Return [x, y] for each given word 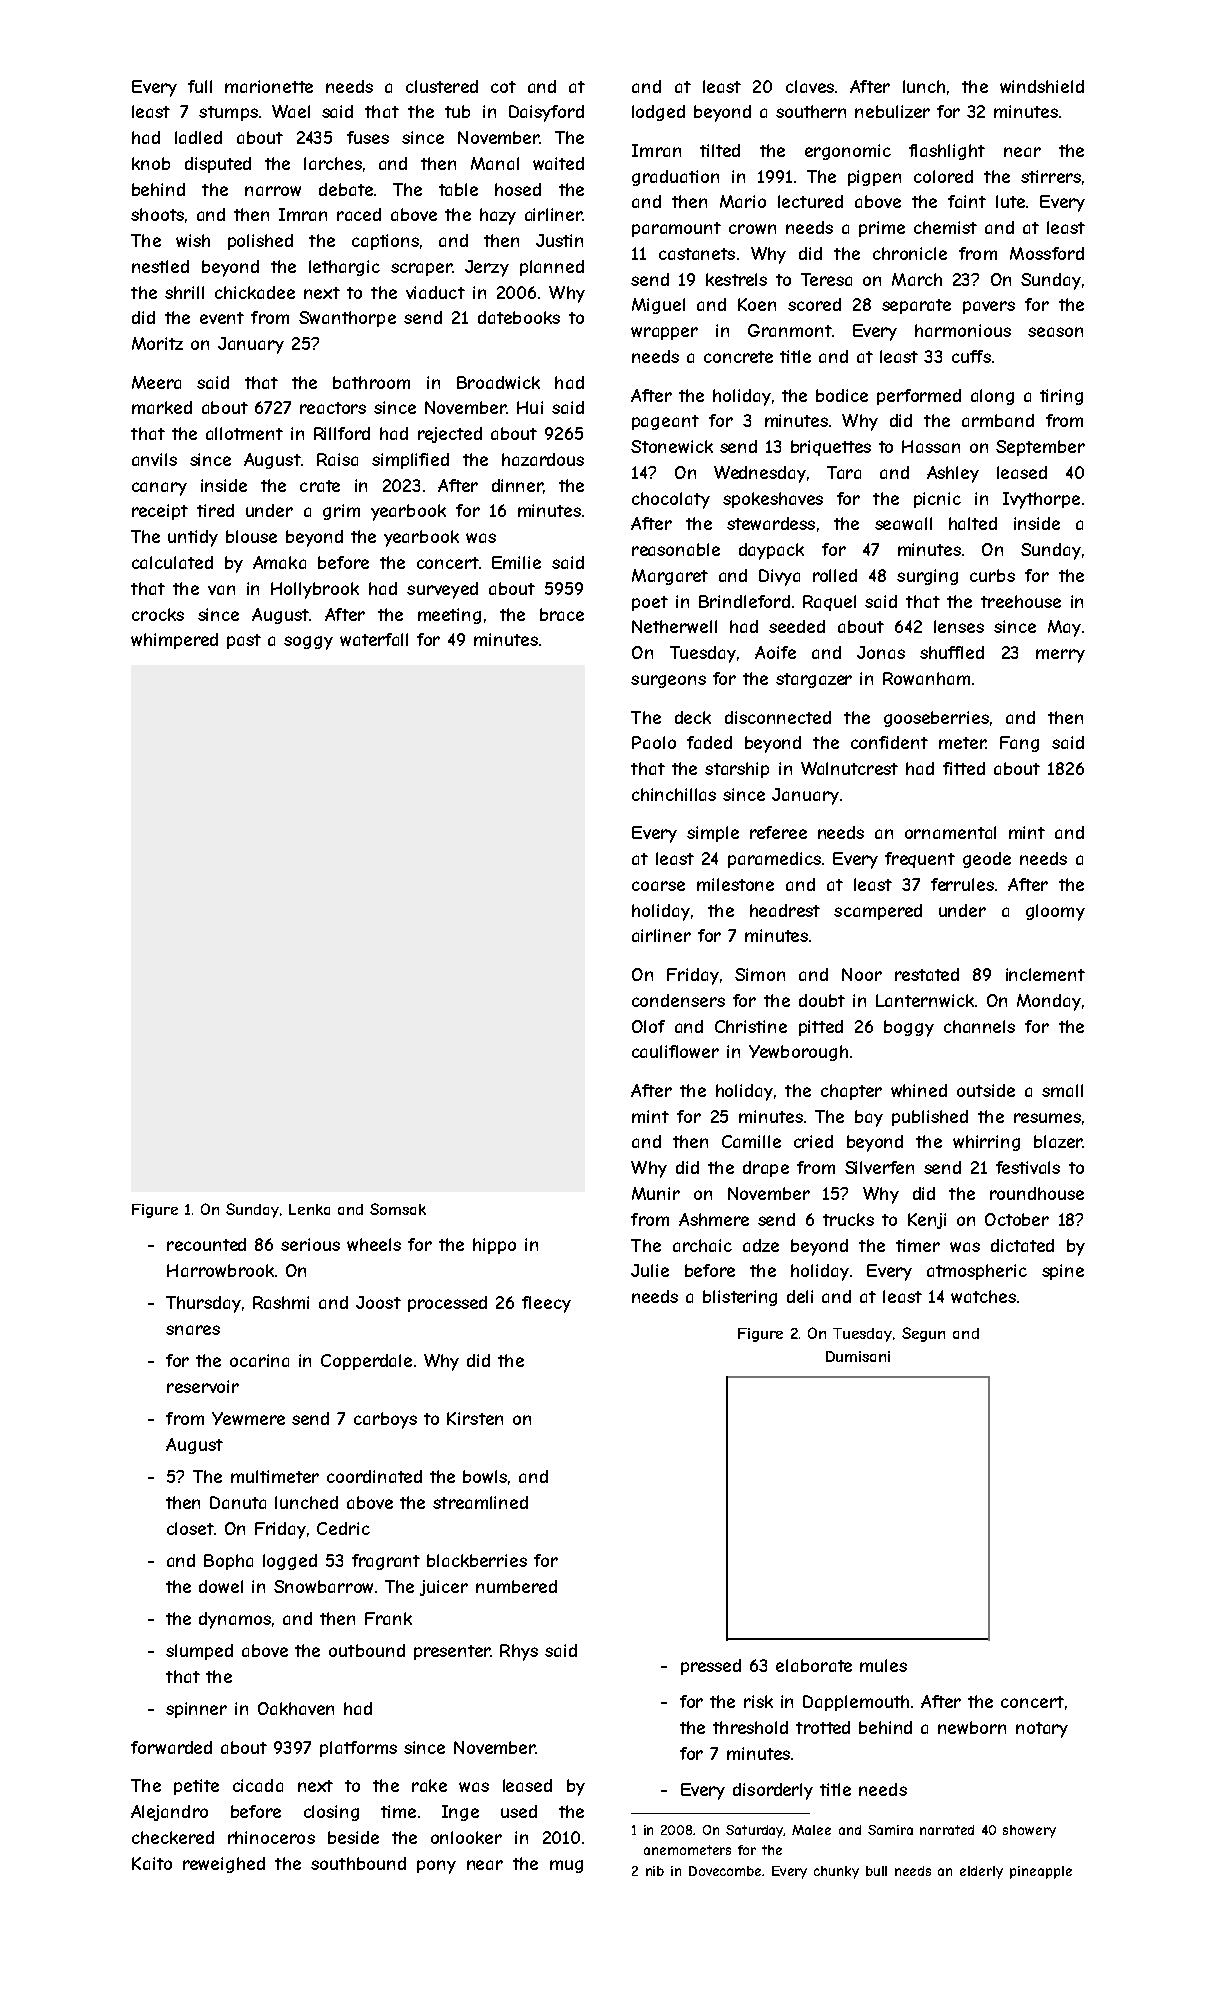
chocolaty [671, 500]
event [222, 318]
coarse [658, 886]
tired [215, 510]
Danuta [238, 1502]
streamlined [480, 1502]
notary [1042, 1730]
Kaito [152, 1863]
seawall [903, 523]
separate [916, 306]
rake [429, 1785]
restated [927, 974]
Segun [923, 1334]
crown [752, 229]
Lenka [309, 1209]
